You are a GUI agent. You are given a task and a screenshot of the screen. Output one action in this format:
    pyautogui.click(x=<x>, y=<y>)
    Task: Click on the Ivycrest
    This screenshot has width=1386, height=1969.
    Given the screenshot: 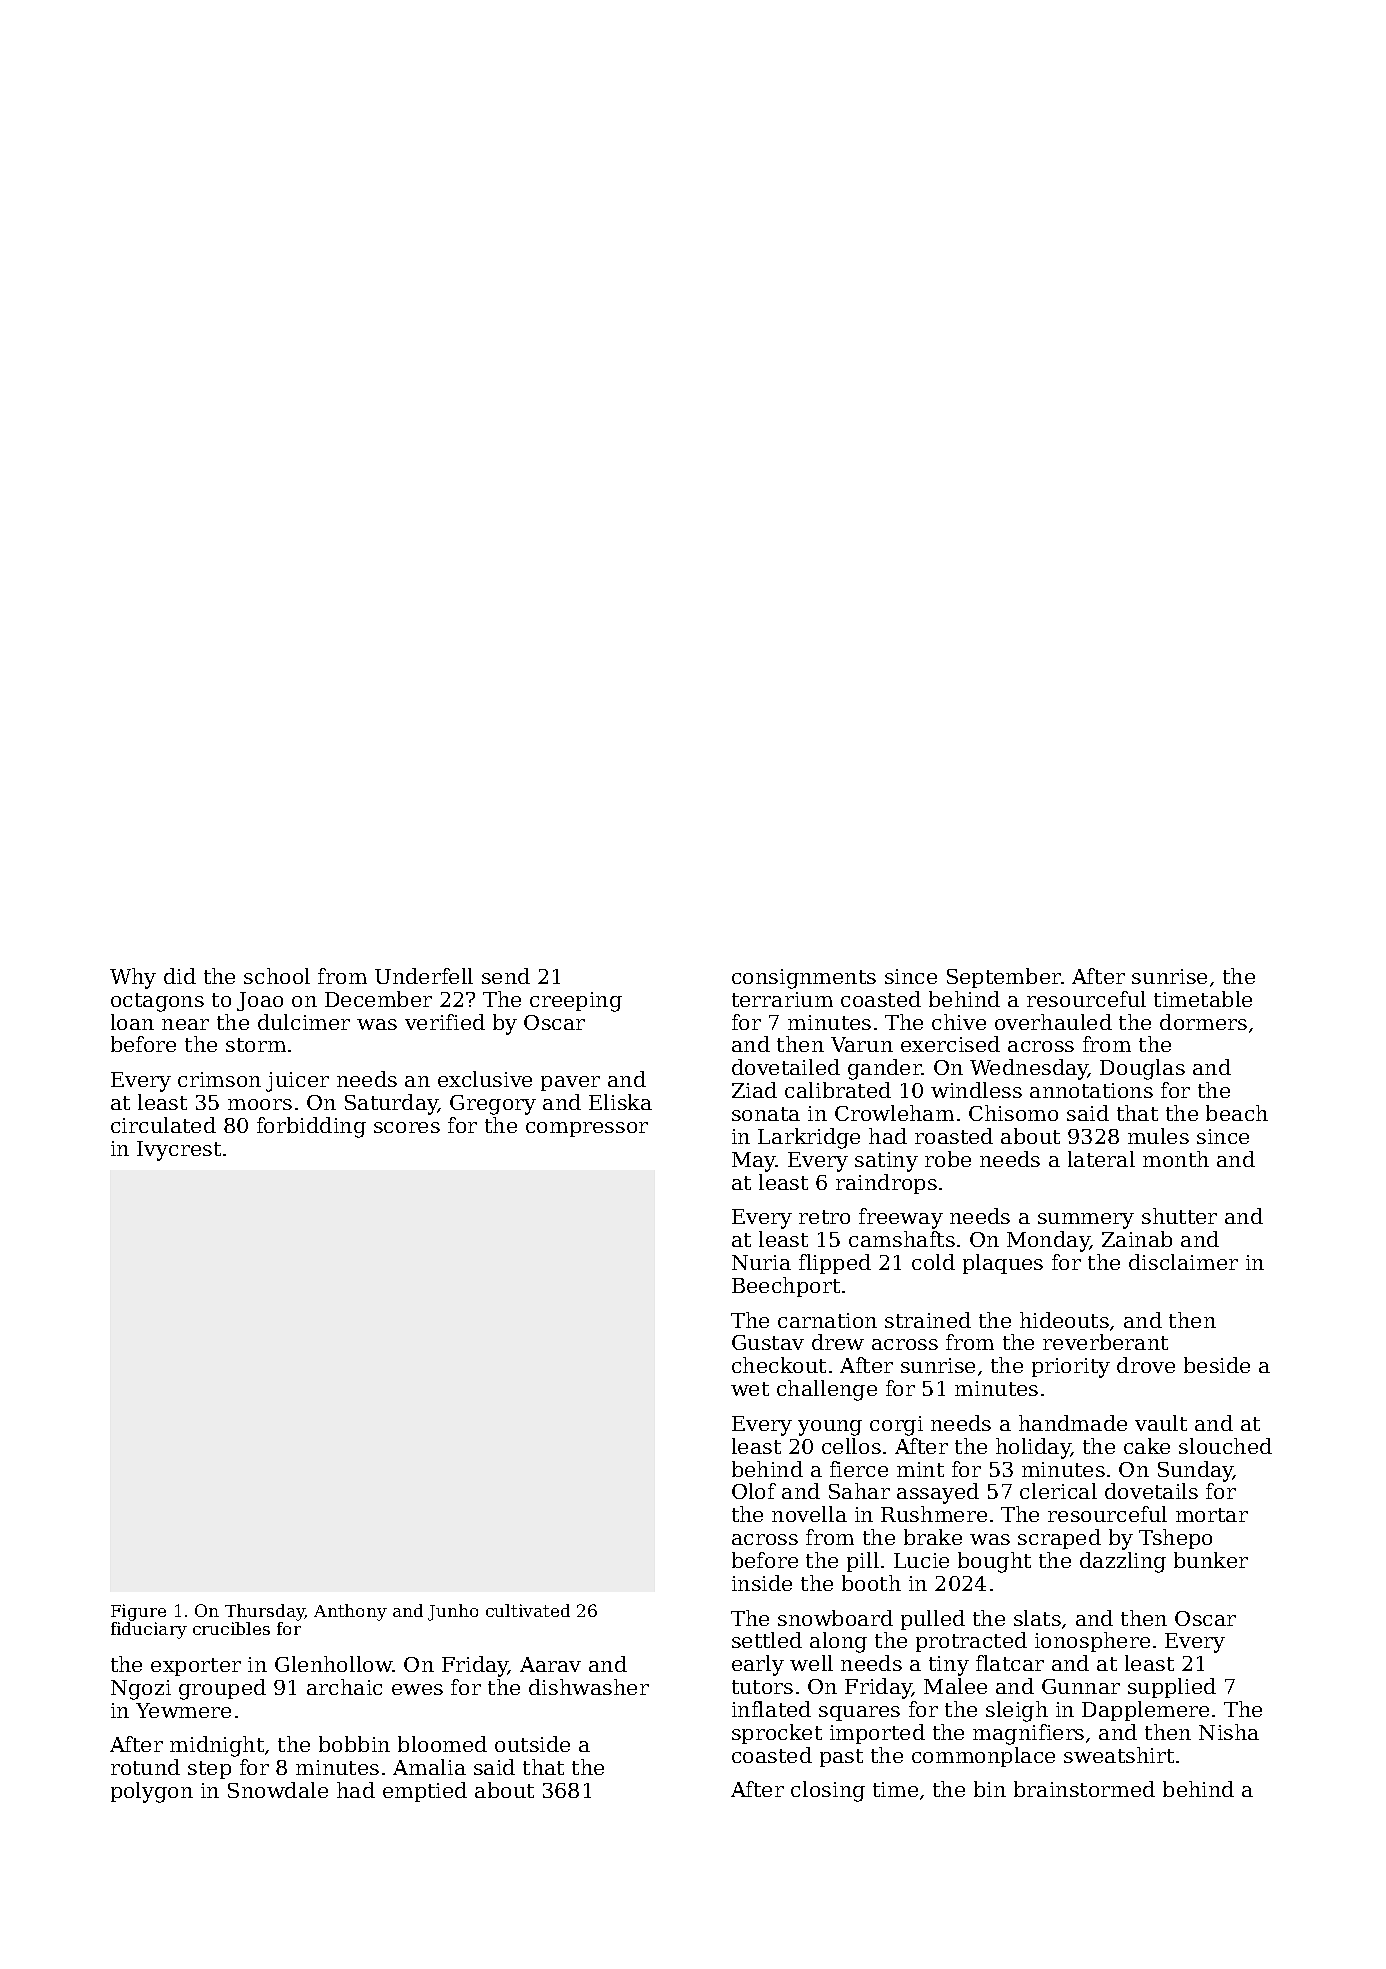 What is the action you would take?
    pyautogui.click(x=179, y=1151)
